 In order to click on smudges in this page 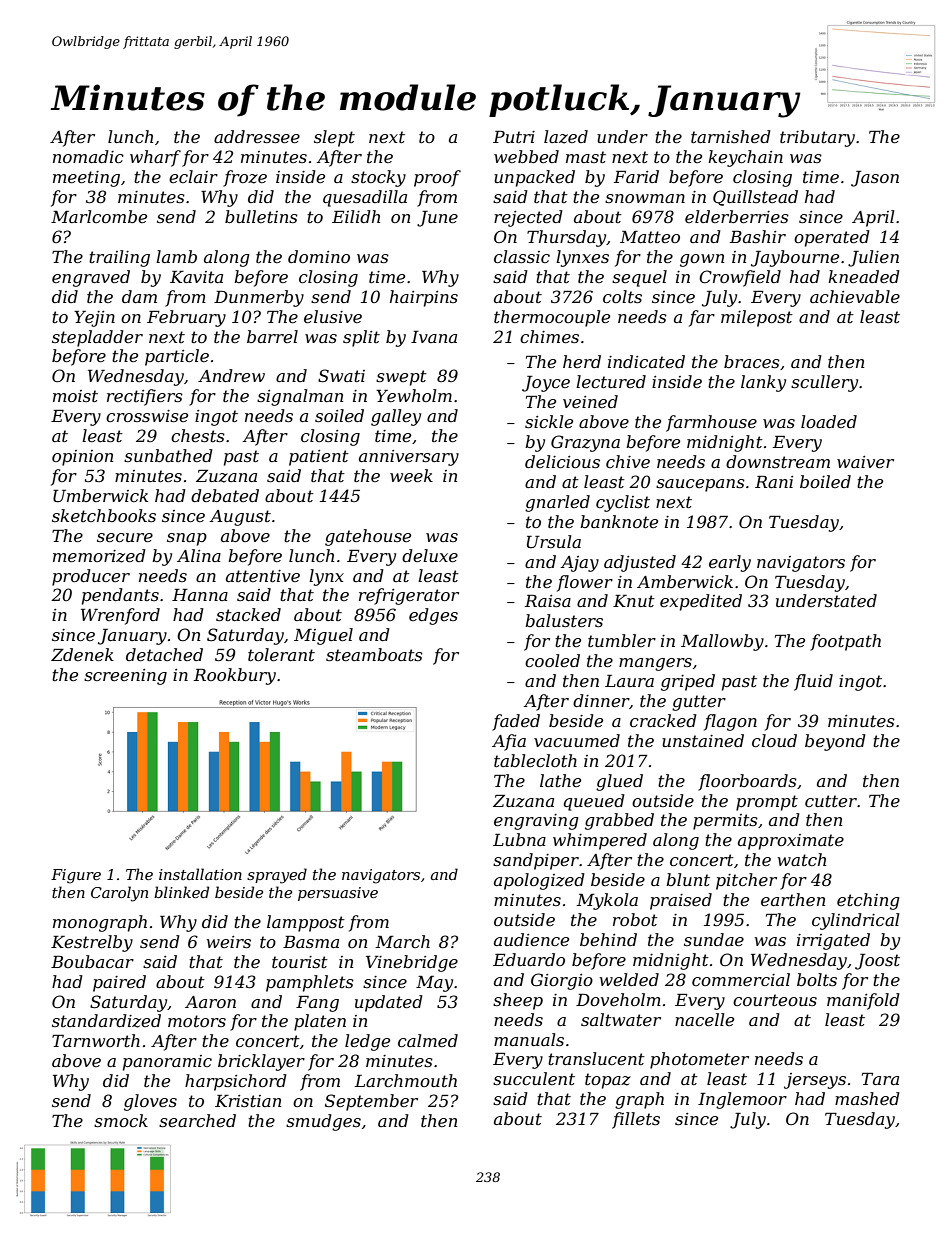, I will do `click(323, 1122)`.
